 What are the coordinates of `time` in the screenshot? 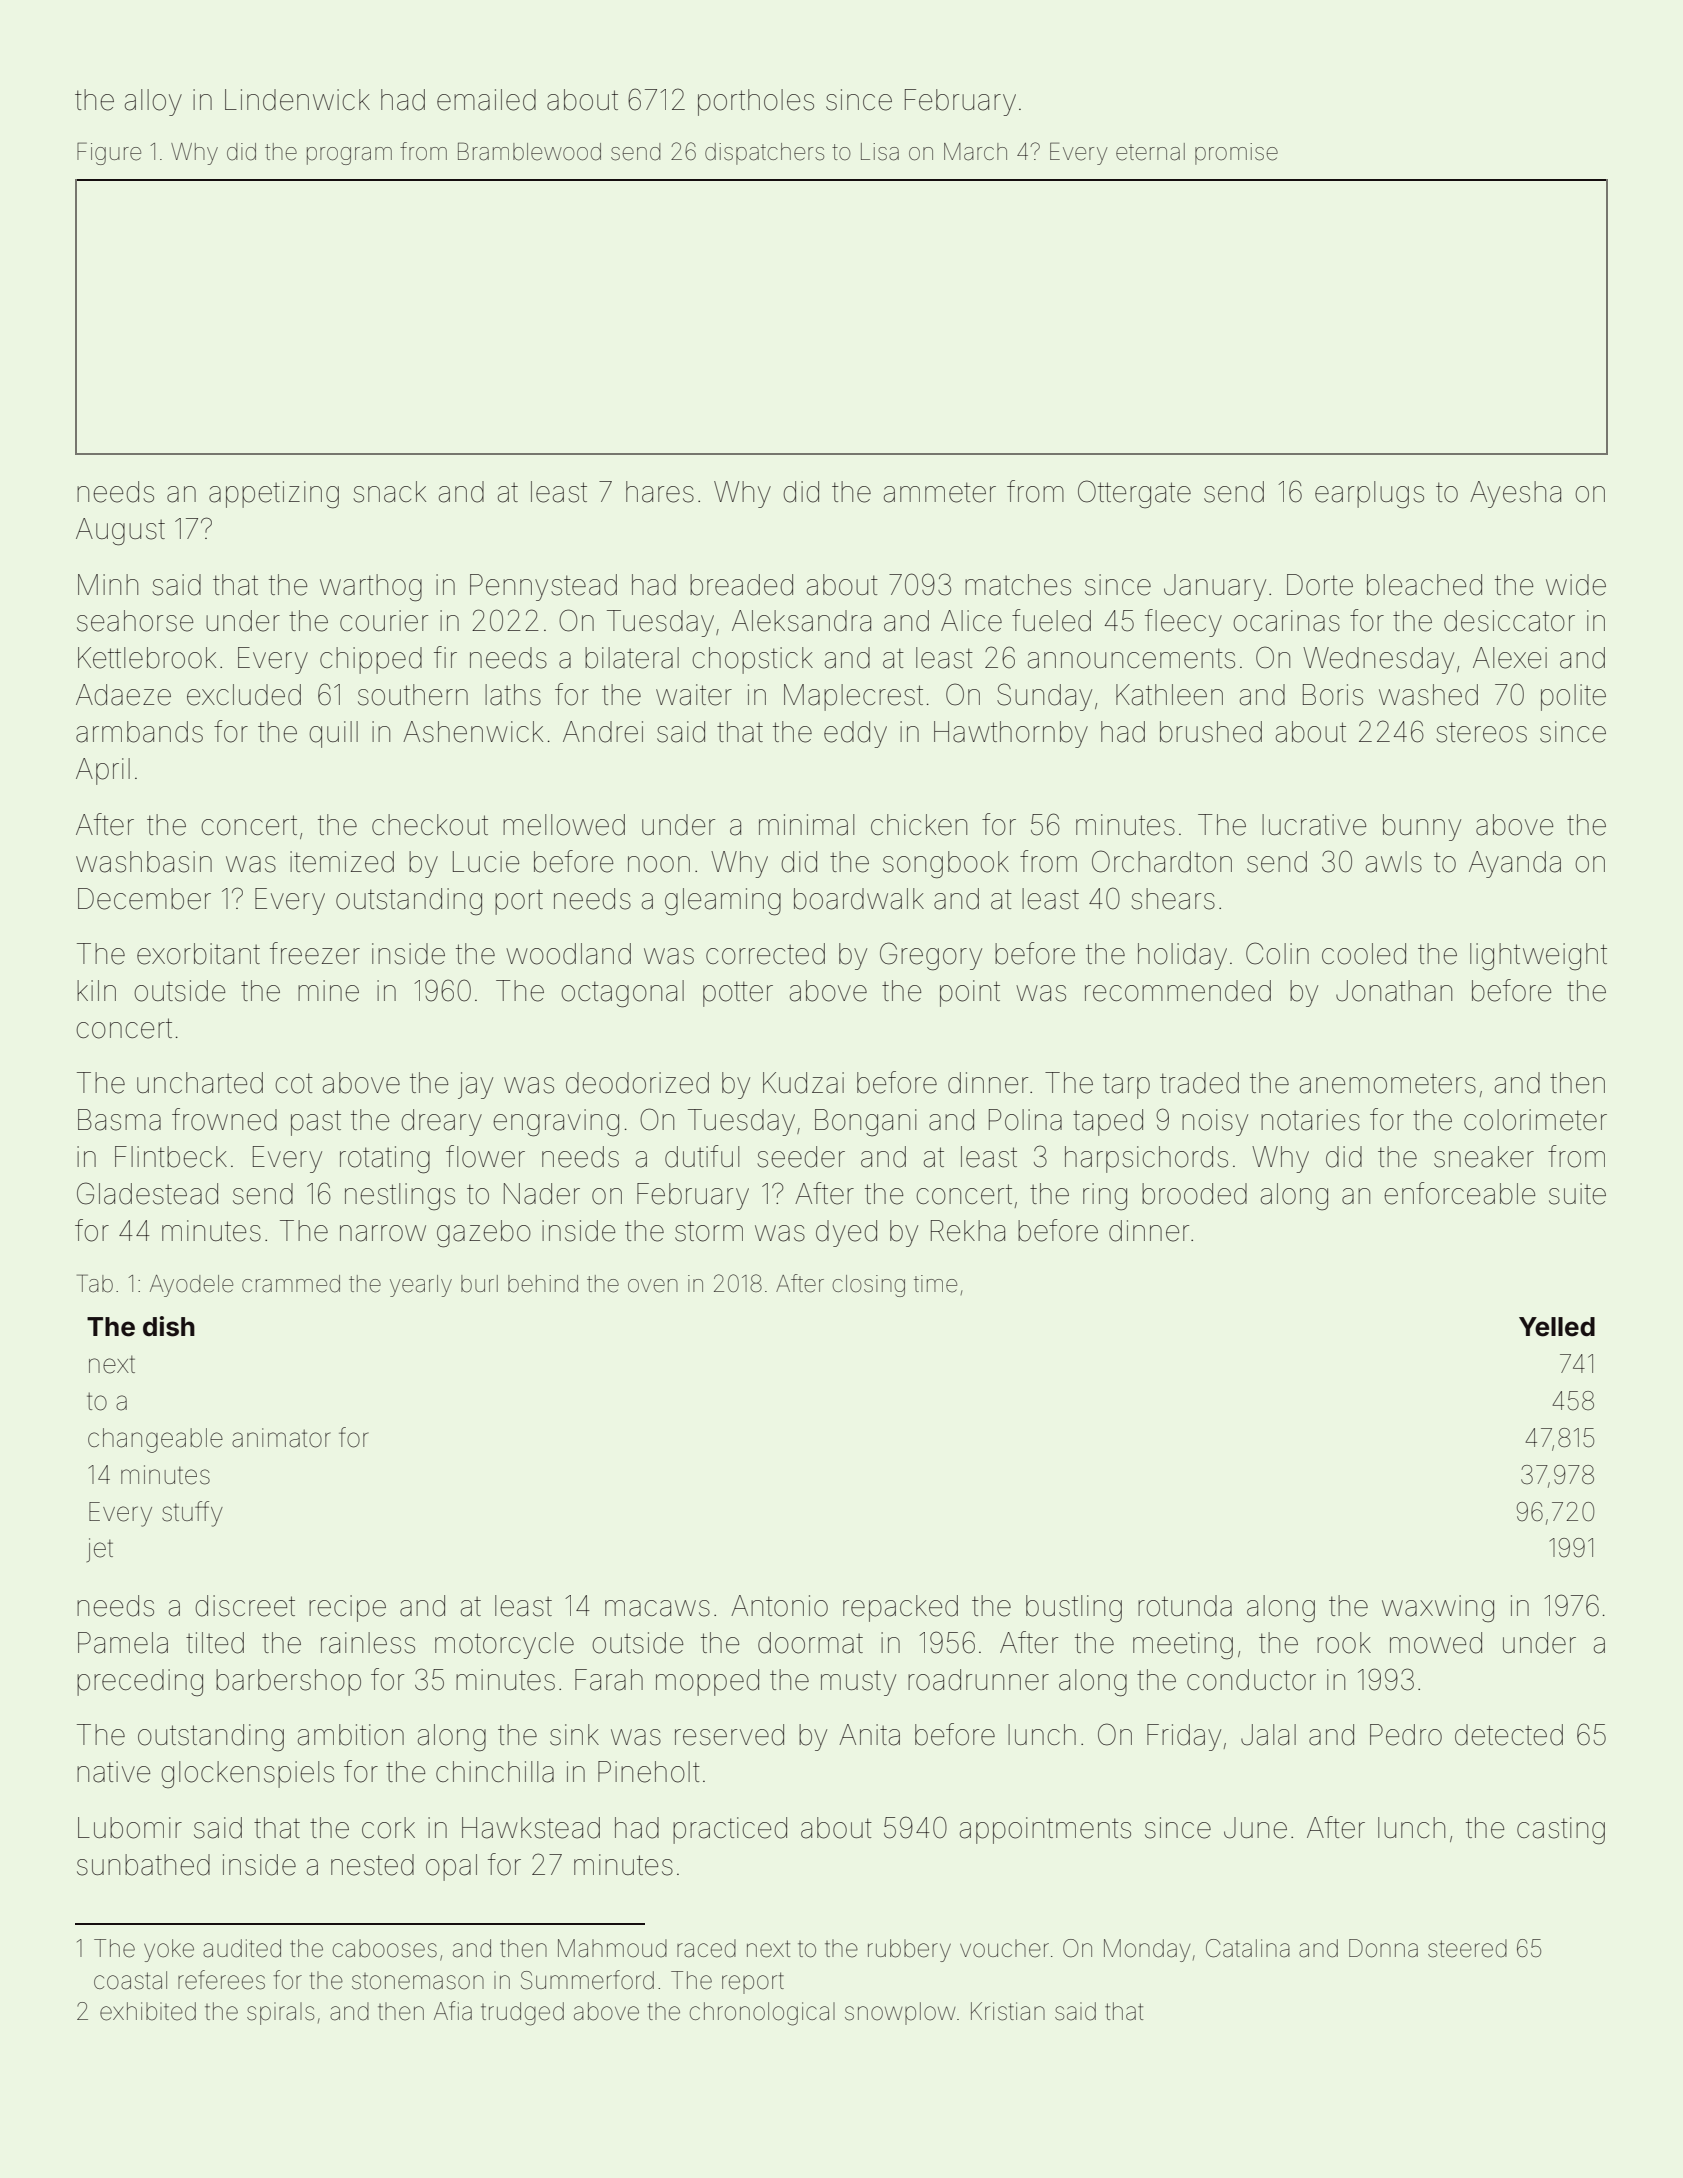 It's located at (935, 1284).
